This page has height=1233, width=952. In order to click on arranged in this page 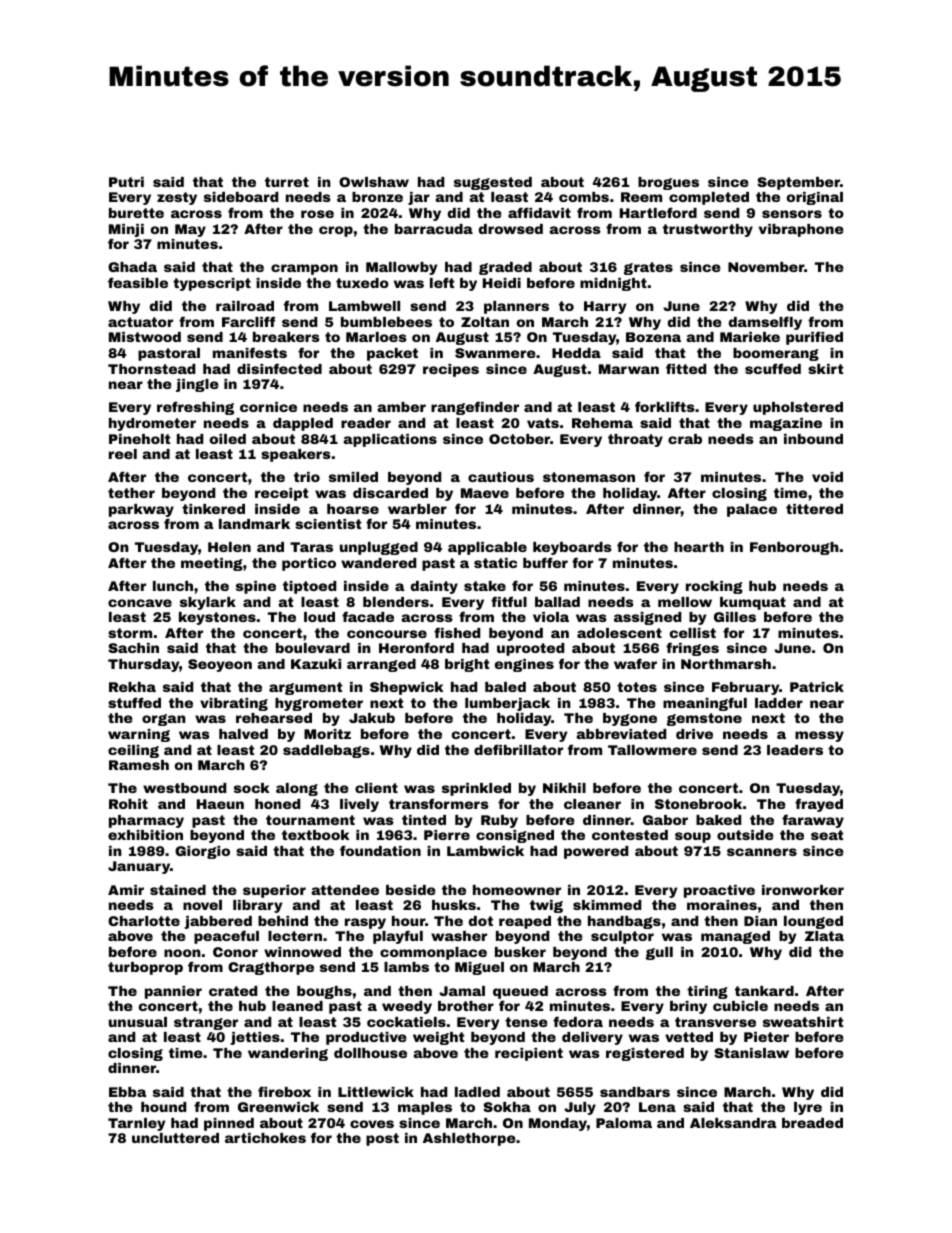, I will do `click(381, 665)`.
